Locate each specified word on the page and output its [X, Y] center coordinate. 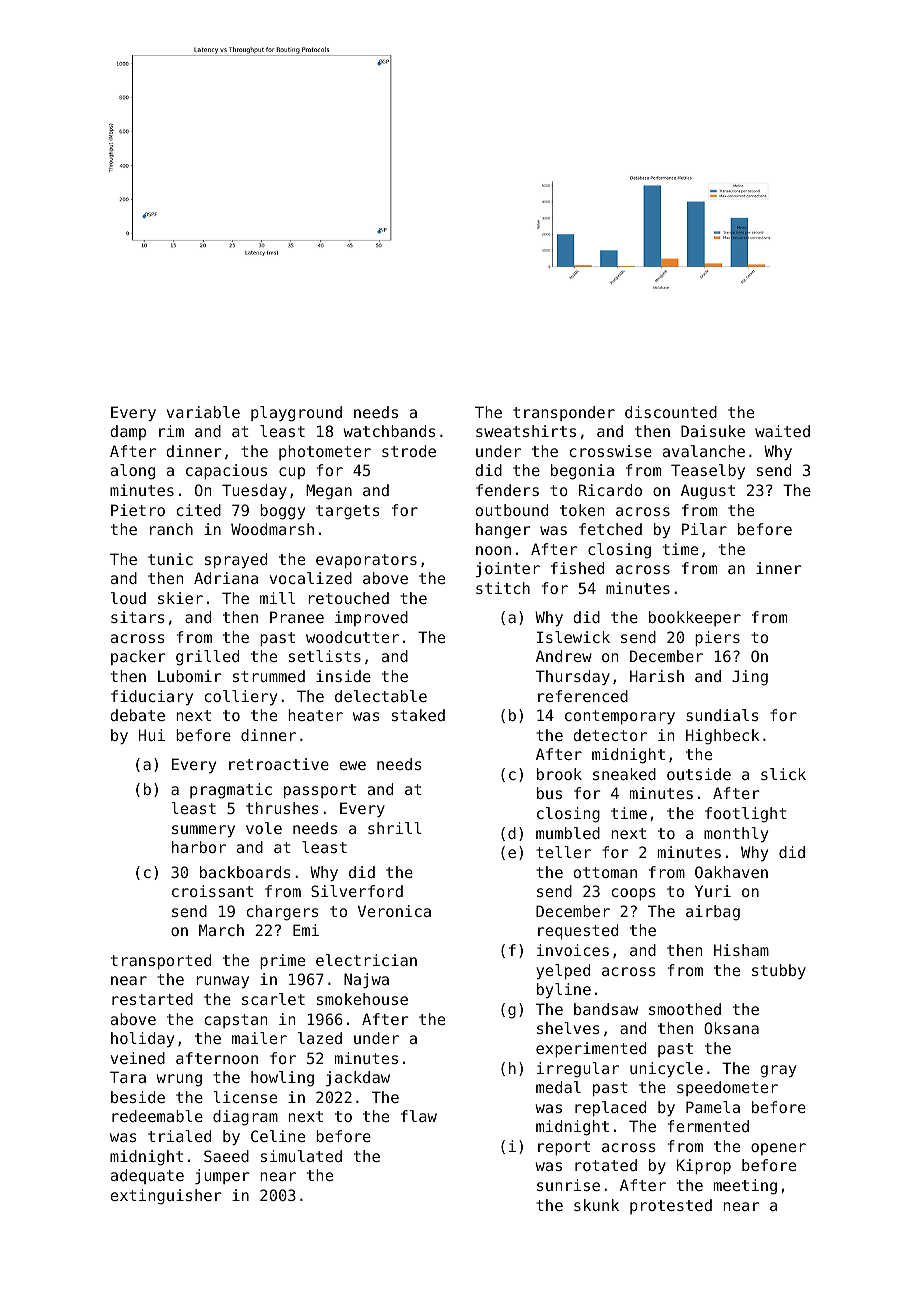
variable [203, 412]
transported [161, 961]
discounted [671, 412]
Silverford [357, 891]
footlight [746, 815]
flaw [419, 1116]
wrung [179, 1080]
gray [778, 1071]
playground [296, 414]
